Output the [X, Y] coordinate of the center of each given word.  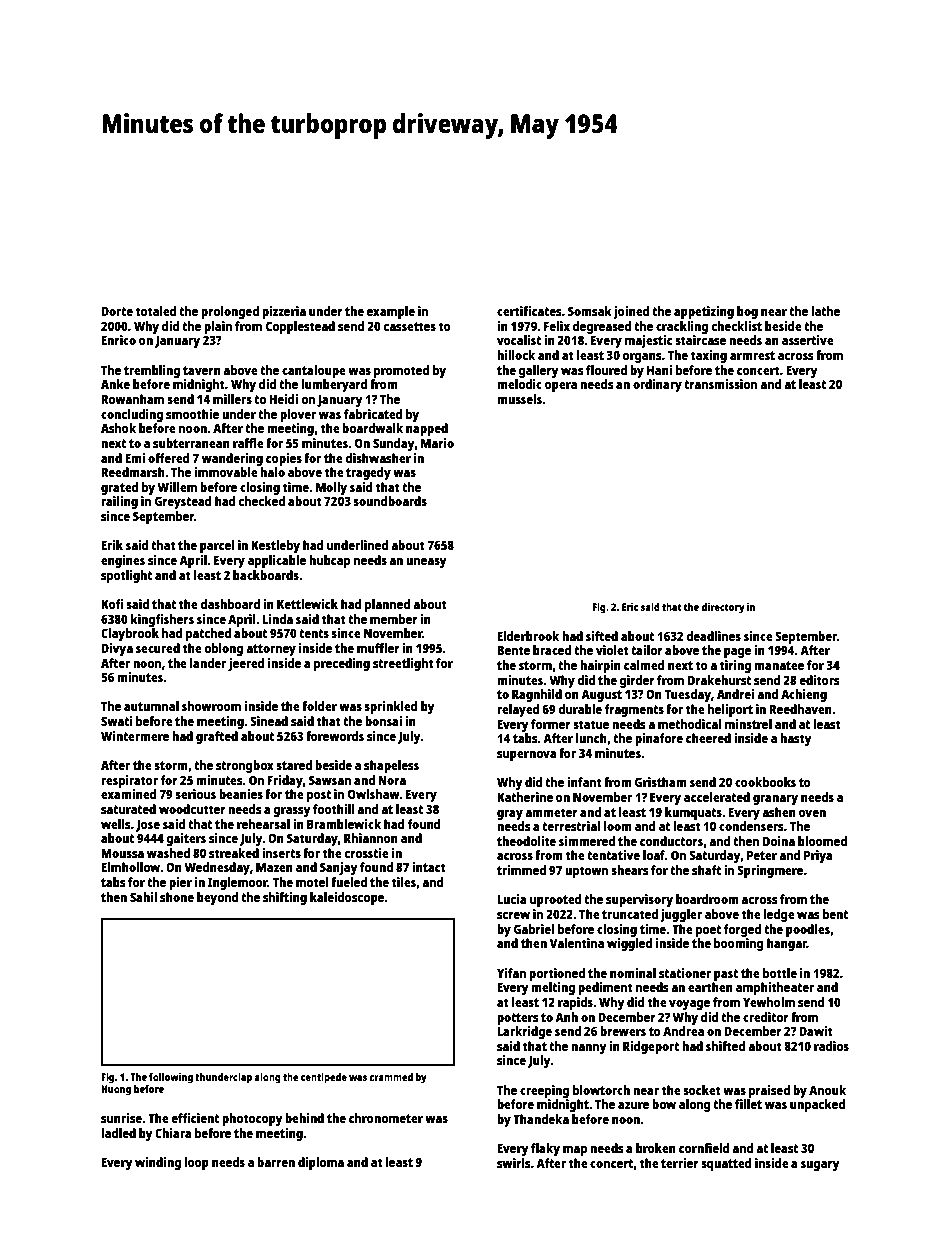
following [171, 1078]
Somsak [590, 311]
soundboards [390, 501]
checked [261, 501]
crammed [391, 1077]
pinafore [659, 739]
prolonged [230, 312]
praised [769, 1091]
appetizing [704, 312]
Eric [630, 607]
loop [196, 1163]
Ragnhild [537, 695]
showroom [211, 706]
